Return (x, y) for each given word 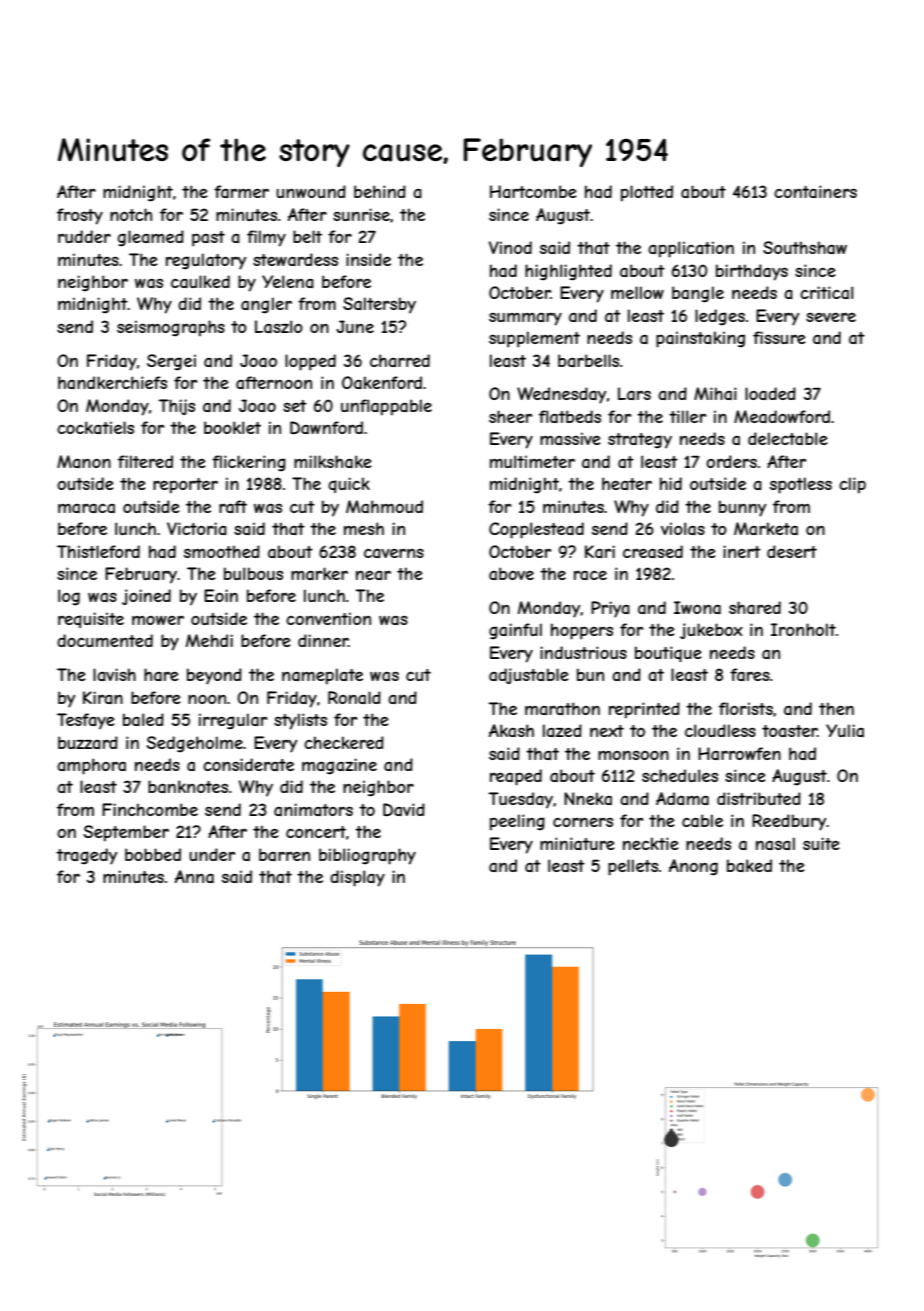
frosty (80, 216)
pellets (633, 867)
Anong (693, 867)
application (691, 249)
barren (284, 854)
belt (307, 236)
